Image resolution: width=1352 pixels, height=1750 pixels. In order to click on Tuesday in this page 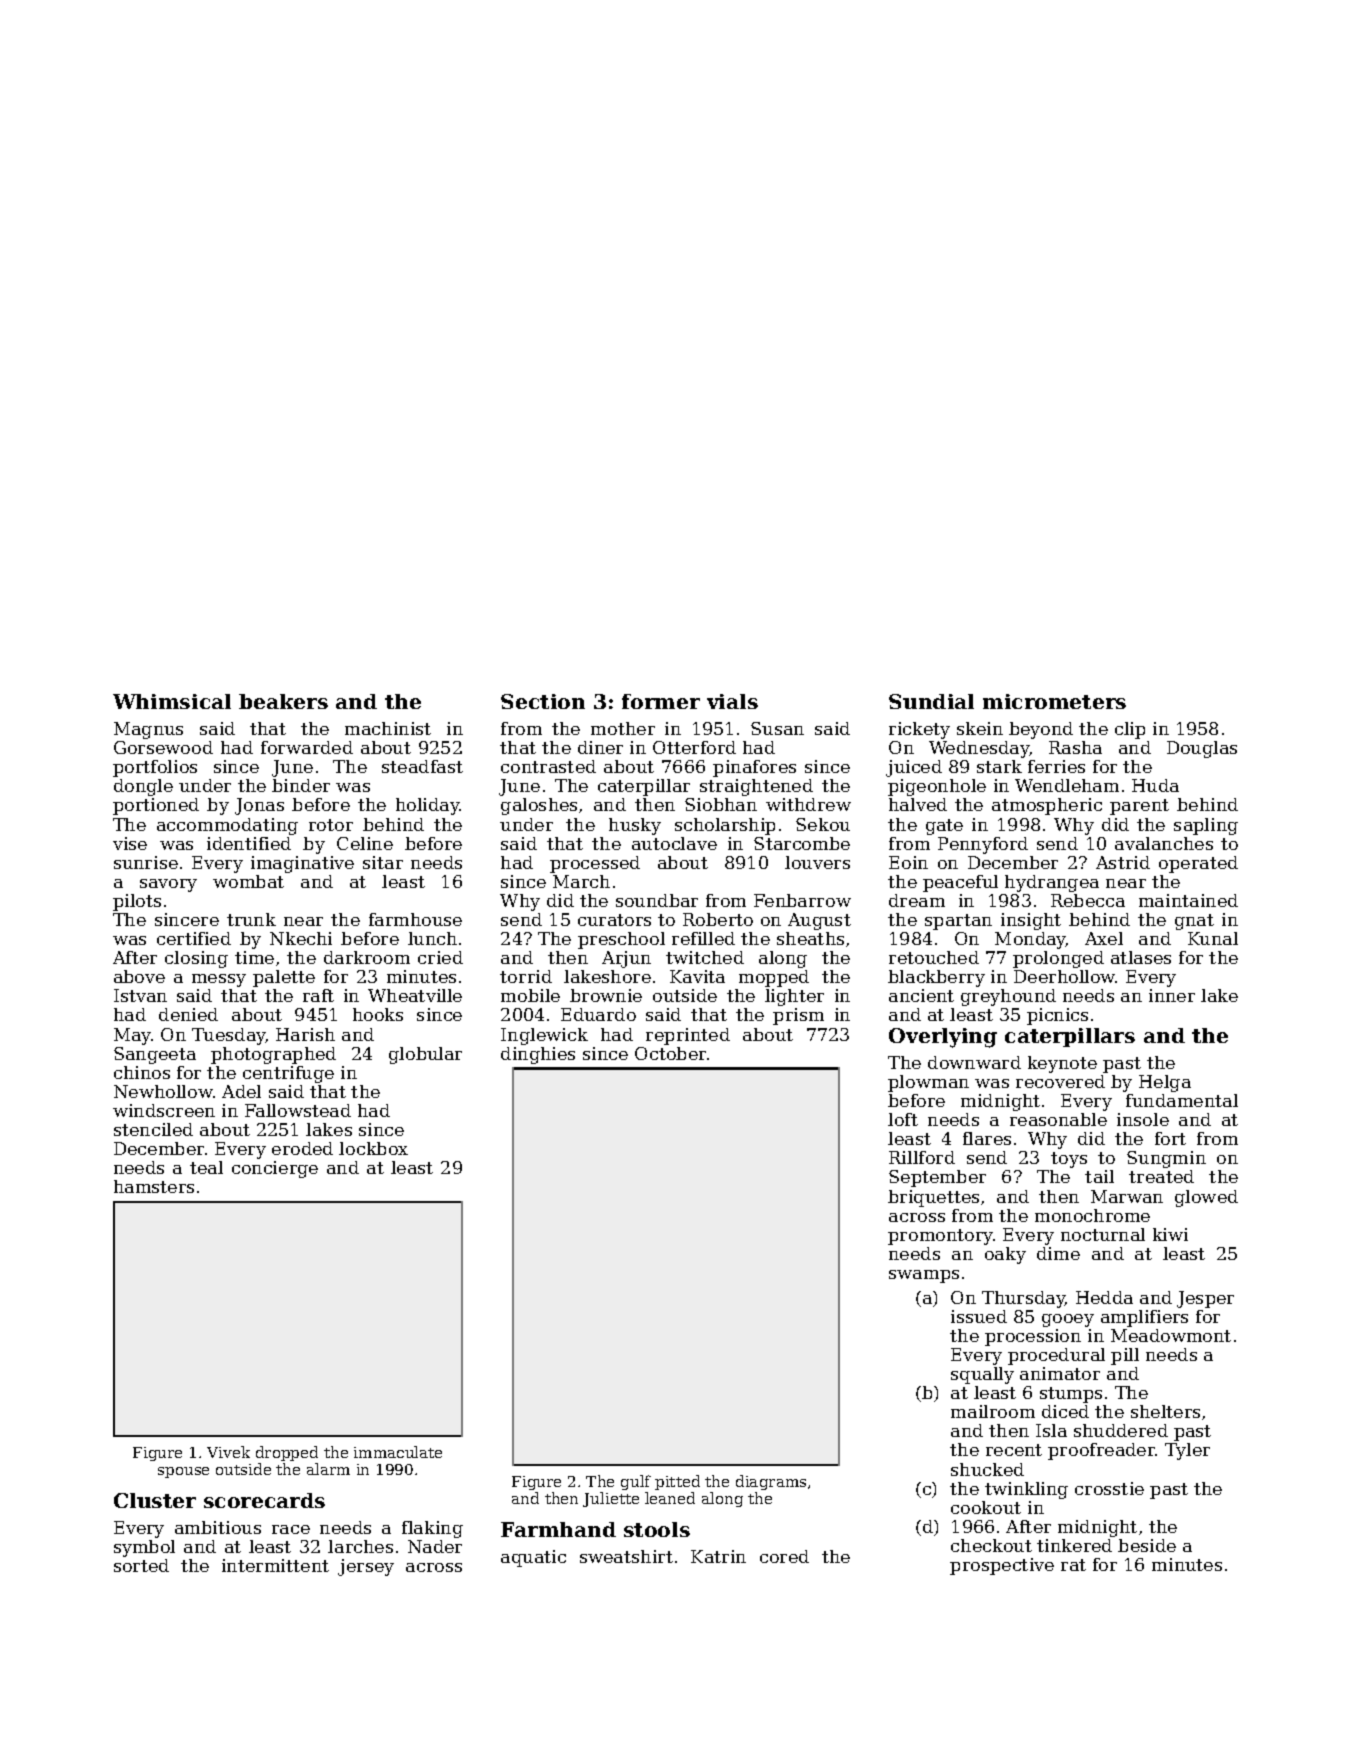, I will do `click(229, 1036)`.
